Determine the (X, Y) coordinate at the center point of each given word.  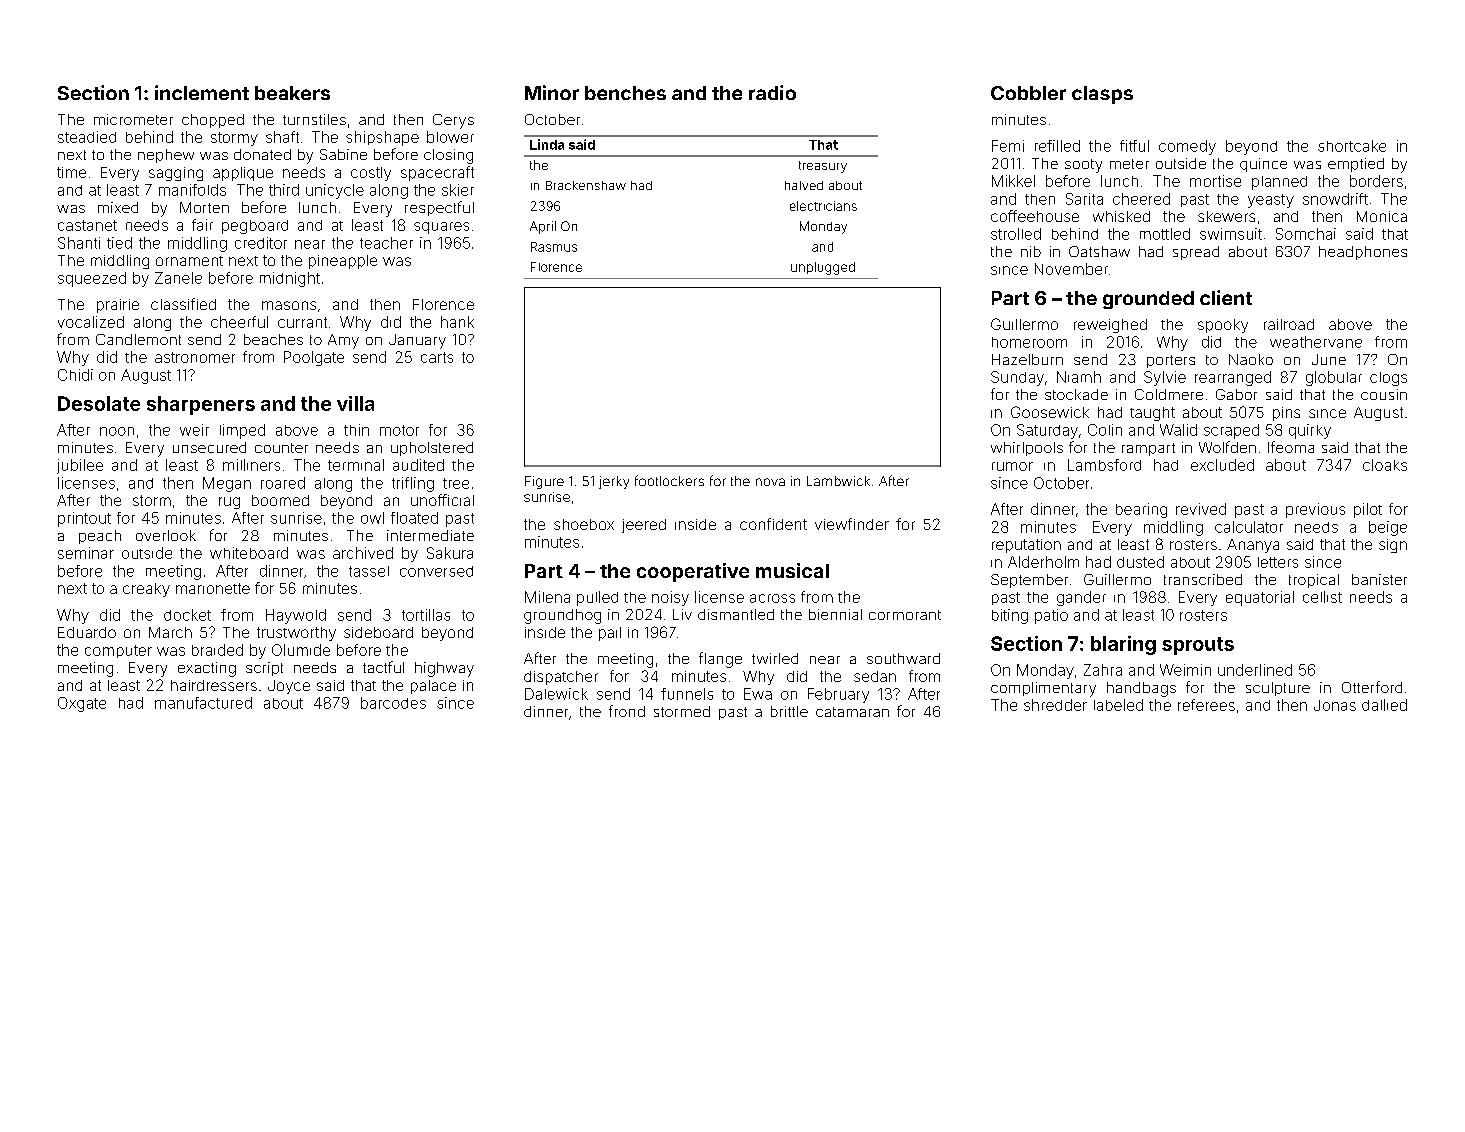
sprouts (1198, 646)
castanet (87, 225)
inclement (202, 92)
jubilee (80, 466)
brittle (789, 711)
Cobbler (1028, 93)
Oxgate (82, 704)
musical (792, 570)
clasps (1102, 95)
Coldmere (1169, 394)
